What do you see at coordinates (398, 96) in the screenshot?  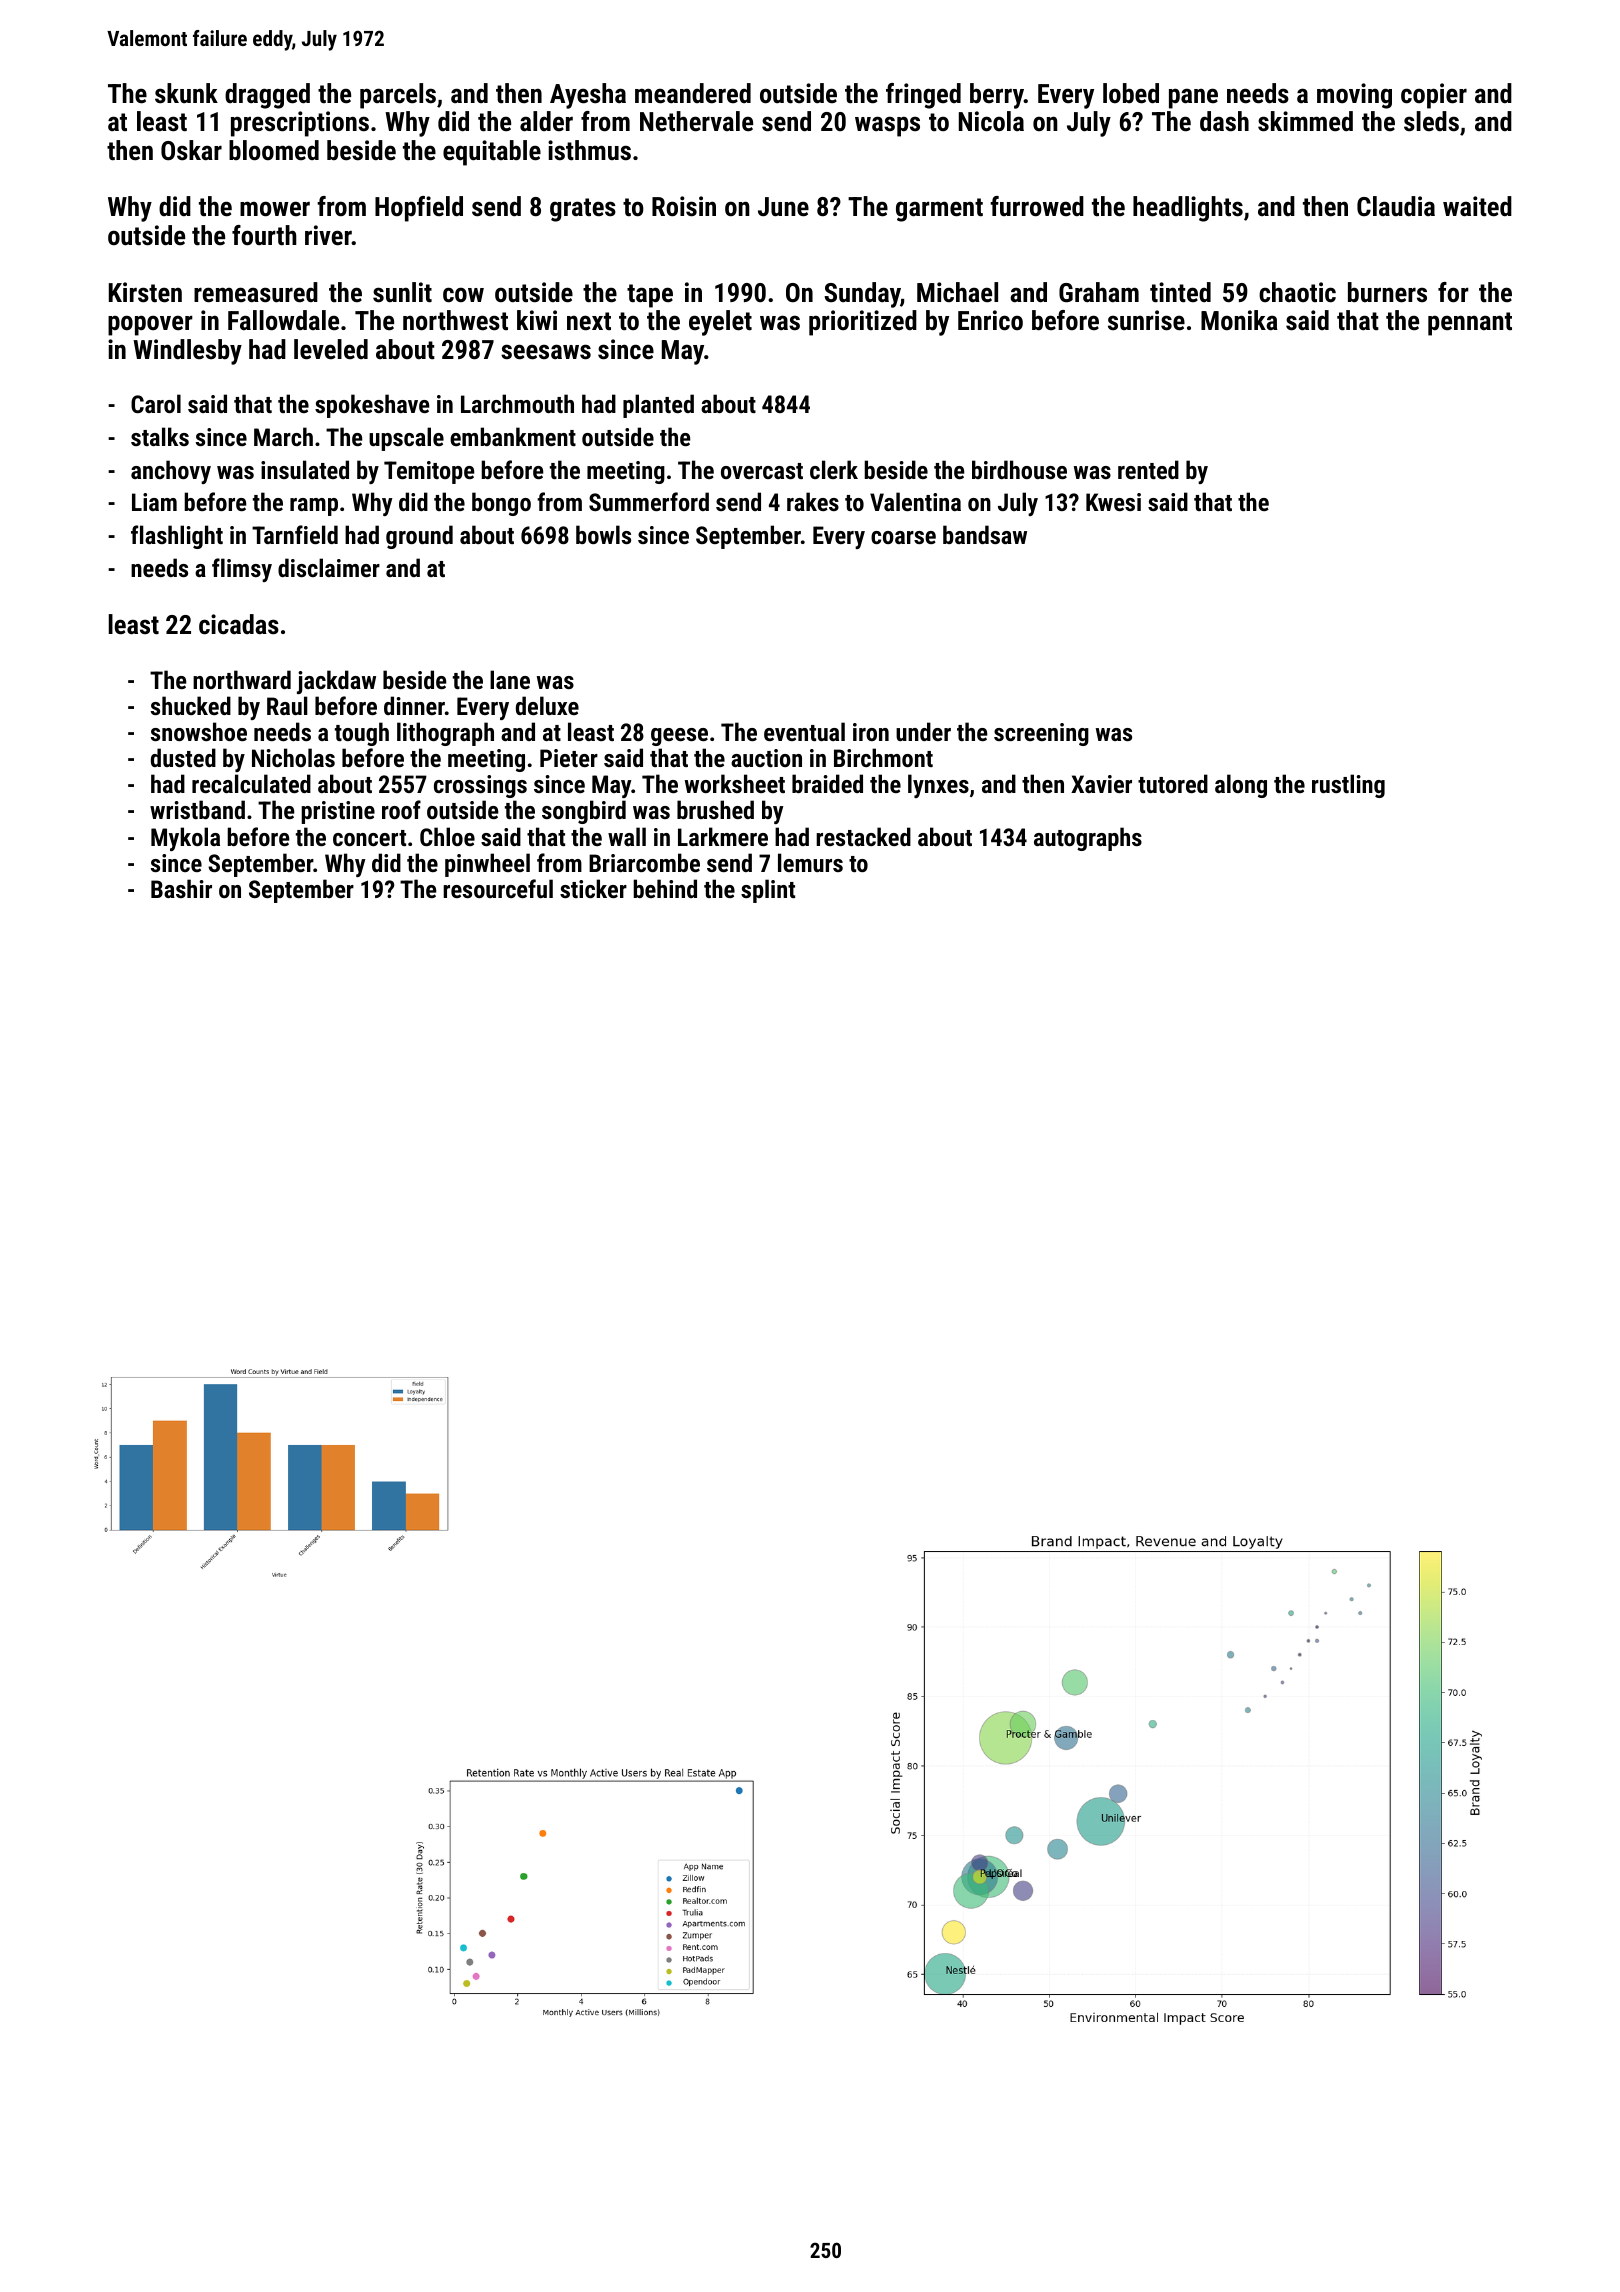 I see `parcels` at bounding box center [398, 96].
